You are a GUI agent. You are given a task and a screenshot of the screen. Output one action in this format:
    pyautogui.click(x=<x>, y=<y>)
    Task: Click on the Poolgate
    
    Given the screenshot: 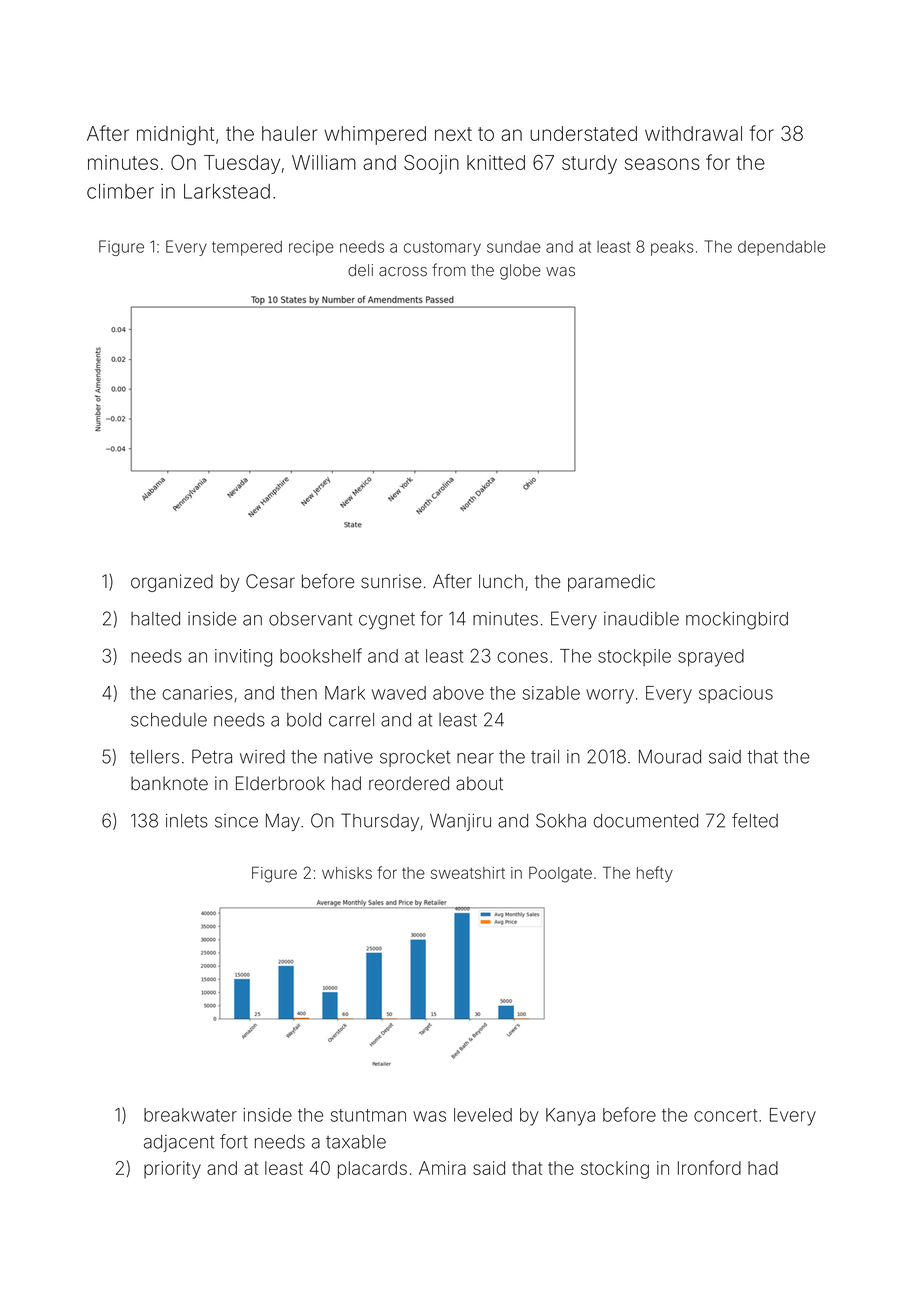 What is the action you would take?
    pyautogui.click(x=560, y=874)
